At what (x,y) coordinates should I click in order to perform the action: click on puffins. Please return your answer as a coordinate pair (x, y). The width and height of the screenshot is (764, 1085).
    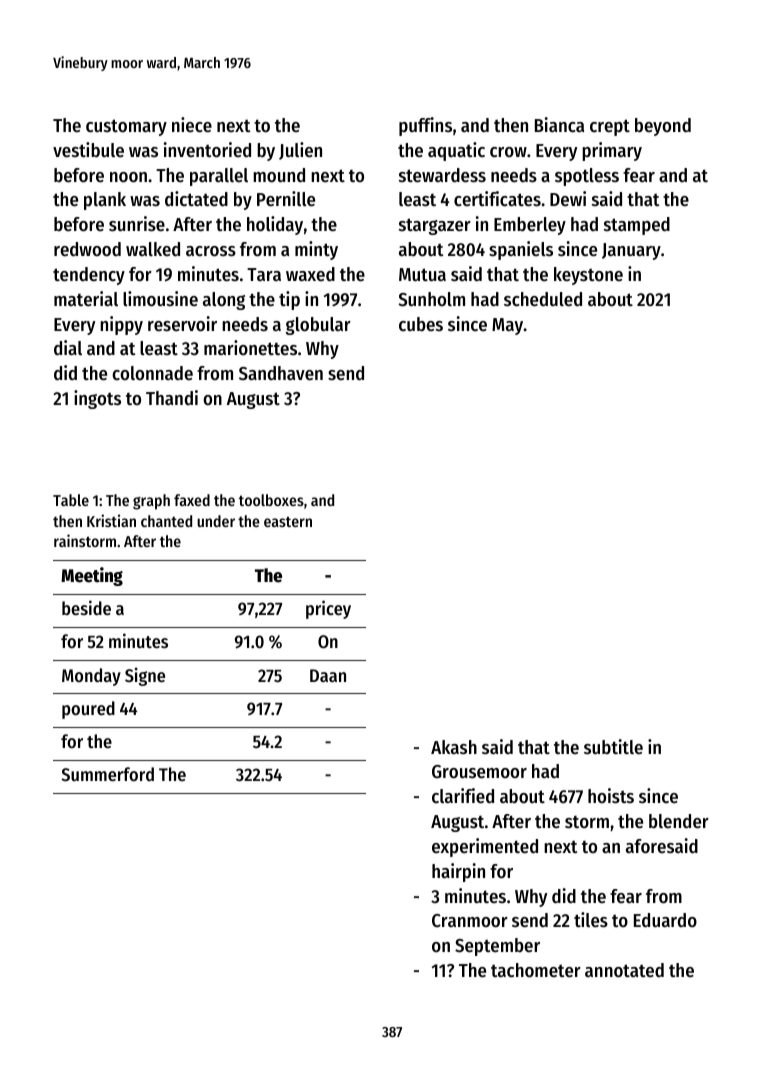
    Looking at the image, I should click on (425, 126).
